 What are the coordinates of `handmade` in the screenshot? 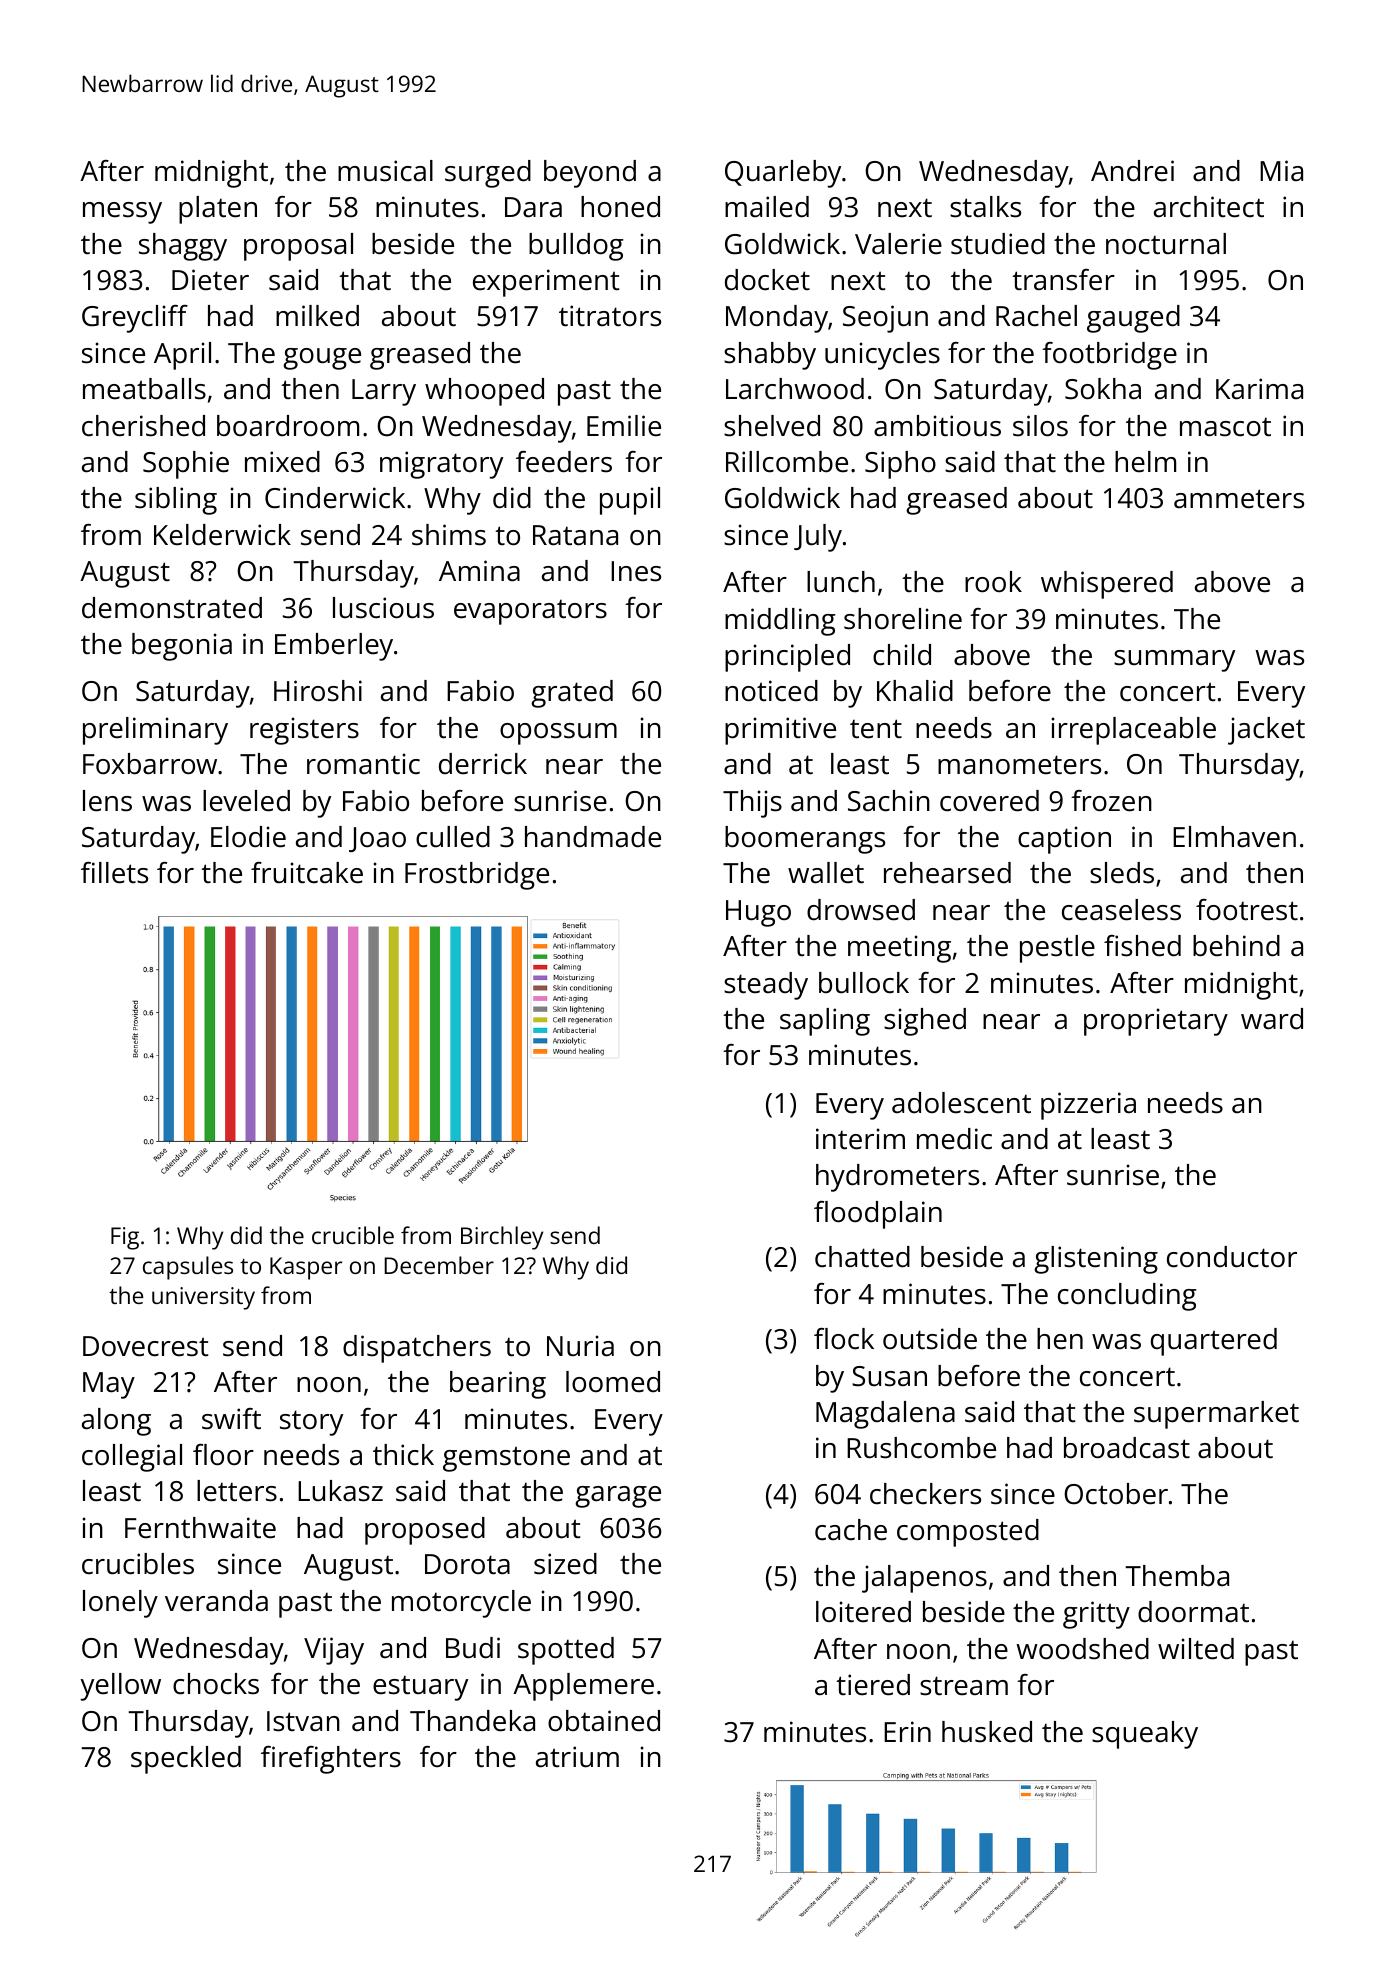 It's located at (593, 837).
